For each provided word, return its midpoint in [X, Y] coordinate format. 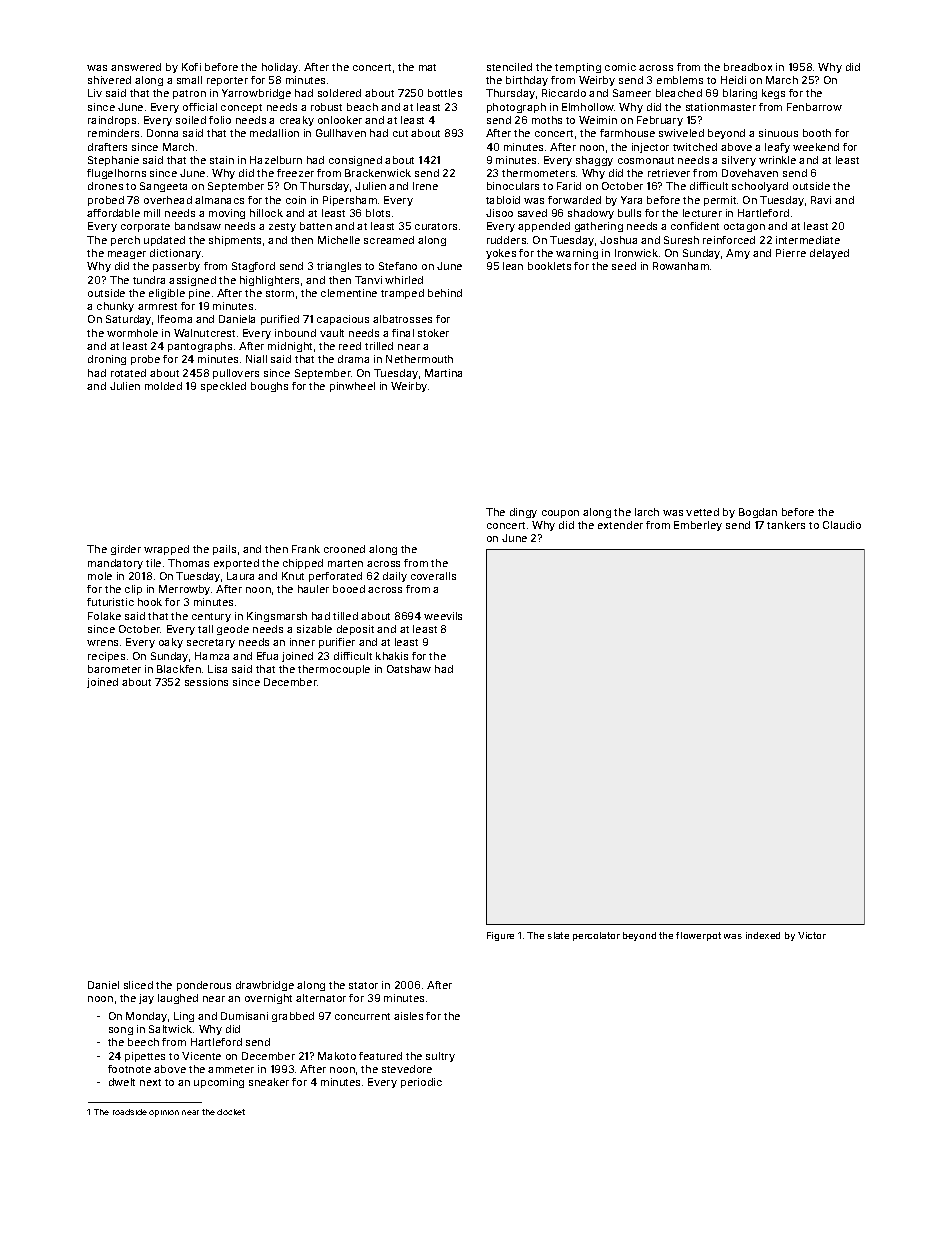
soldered [339, 93]
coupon [560, 514]
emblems [680, 80]
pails [224, 550]
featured [380, 1056]
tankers [786, 525]
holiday [280, 68]
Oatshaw [409, 669]
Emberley [698, 526]
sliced [138, 985]
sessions [206, 682]
